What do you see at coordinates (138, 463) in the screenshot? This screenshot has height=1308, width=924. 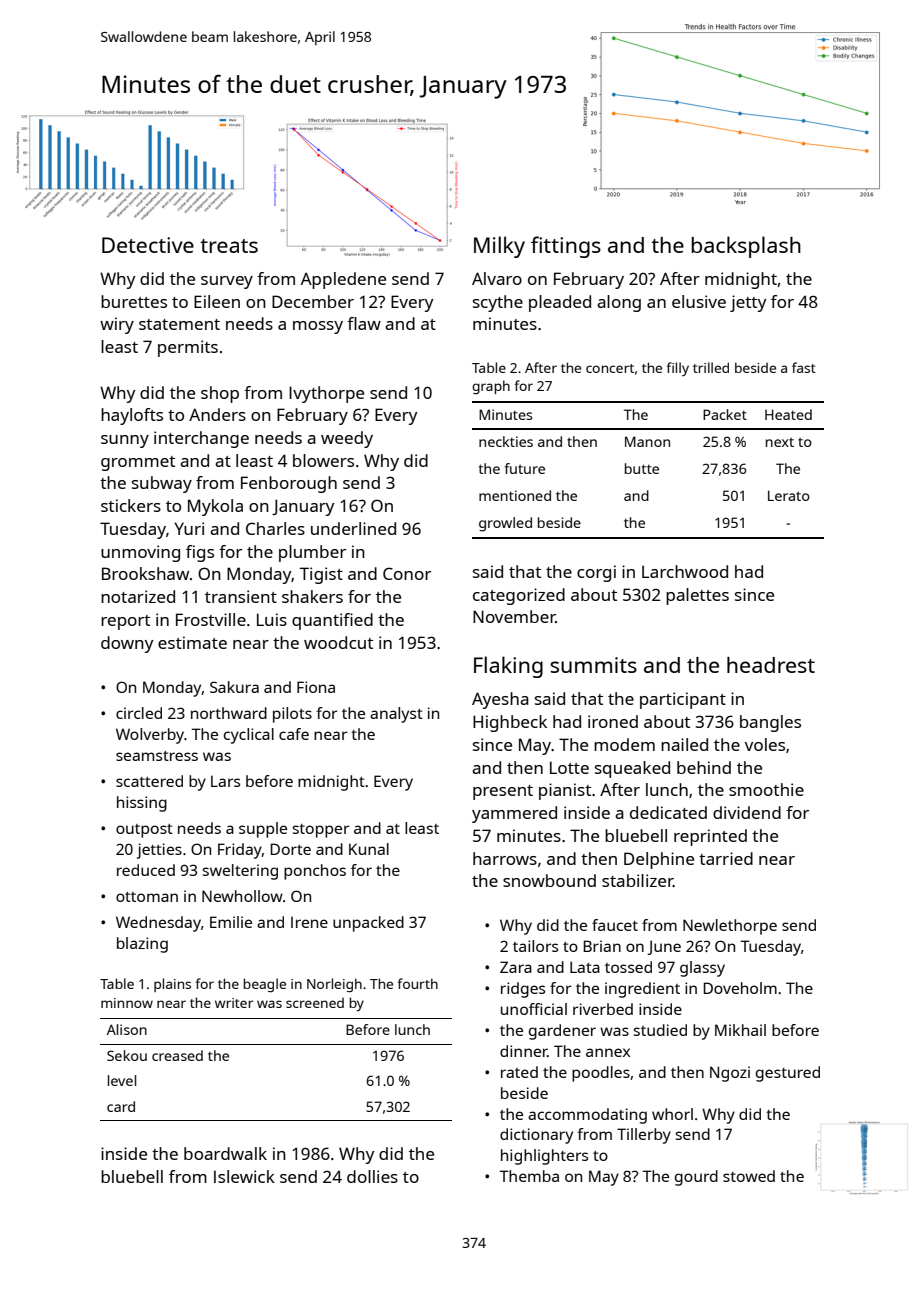 I see `grommet` at bounding box center [138, 463].
